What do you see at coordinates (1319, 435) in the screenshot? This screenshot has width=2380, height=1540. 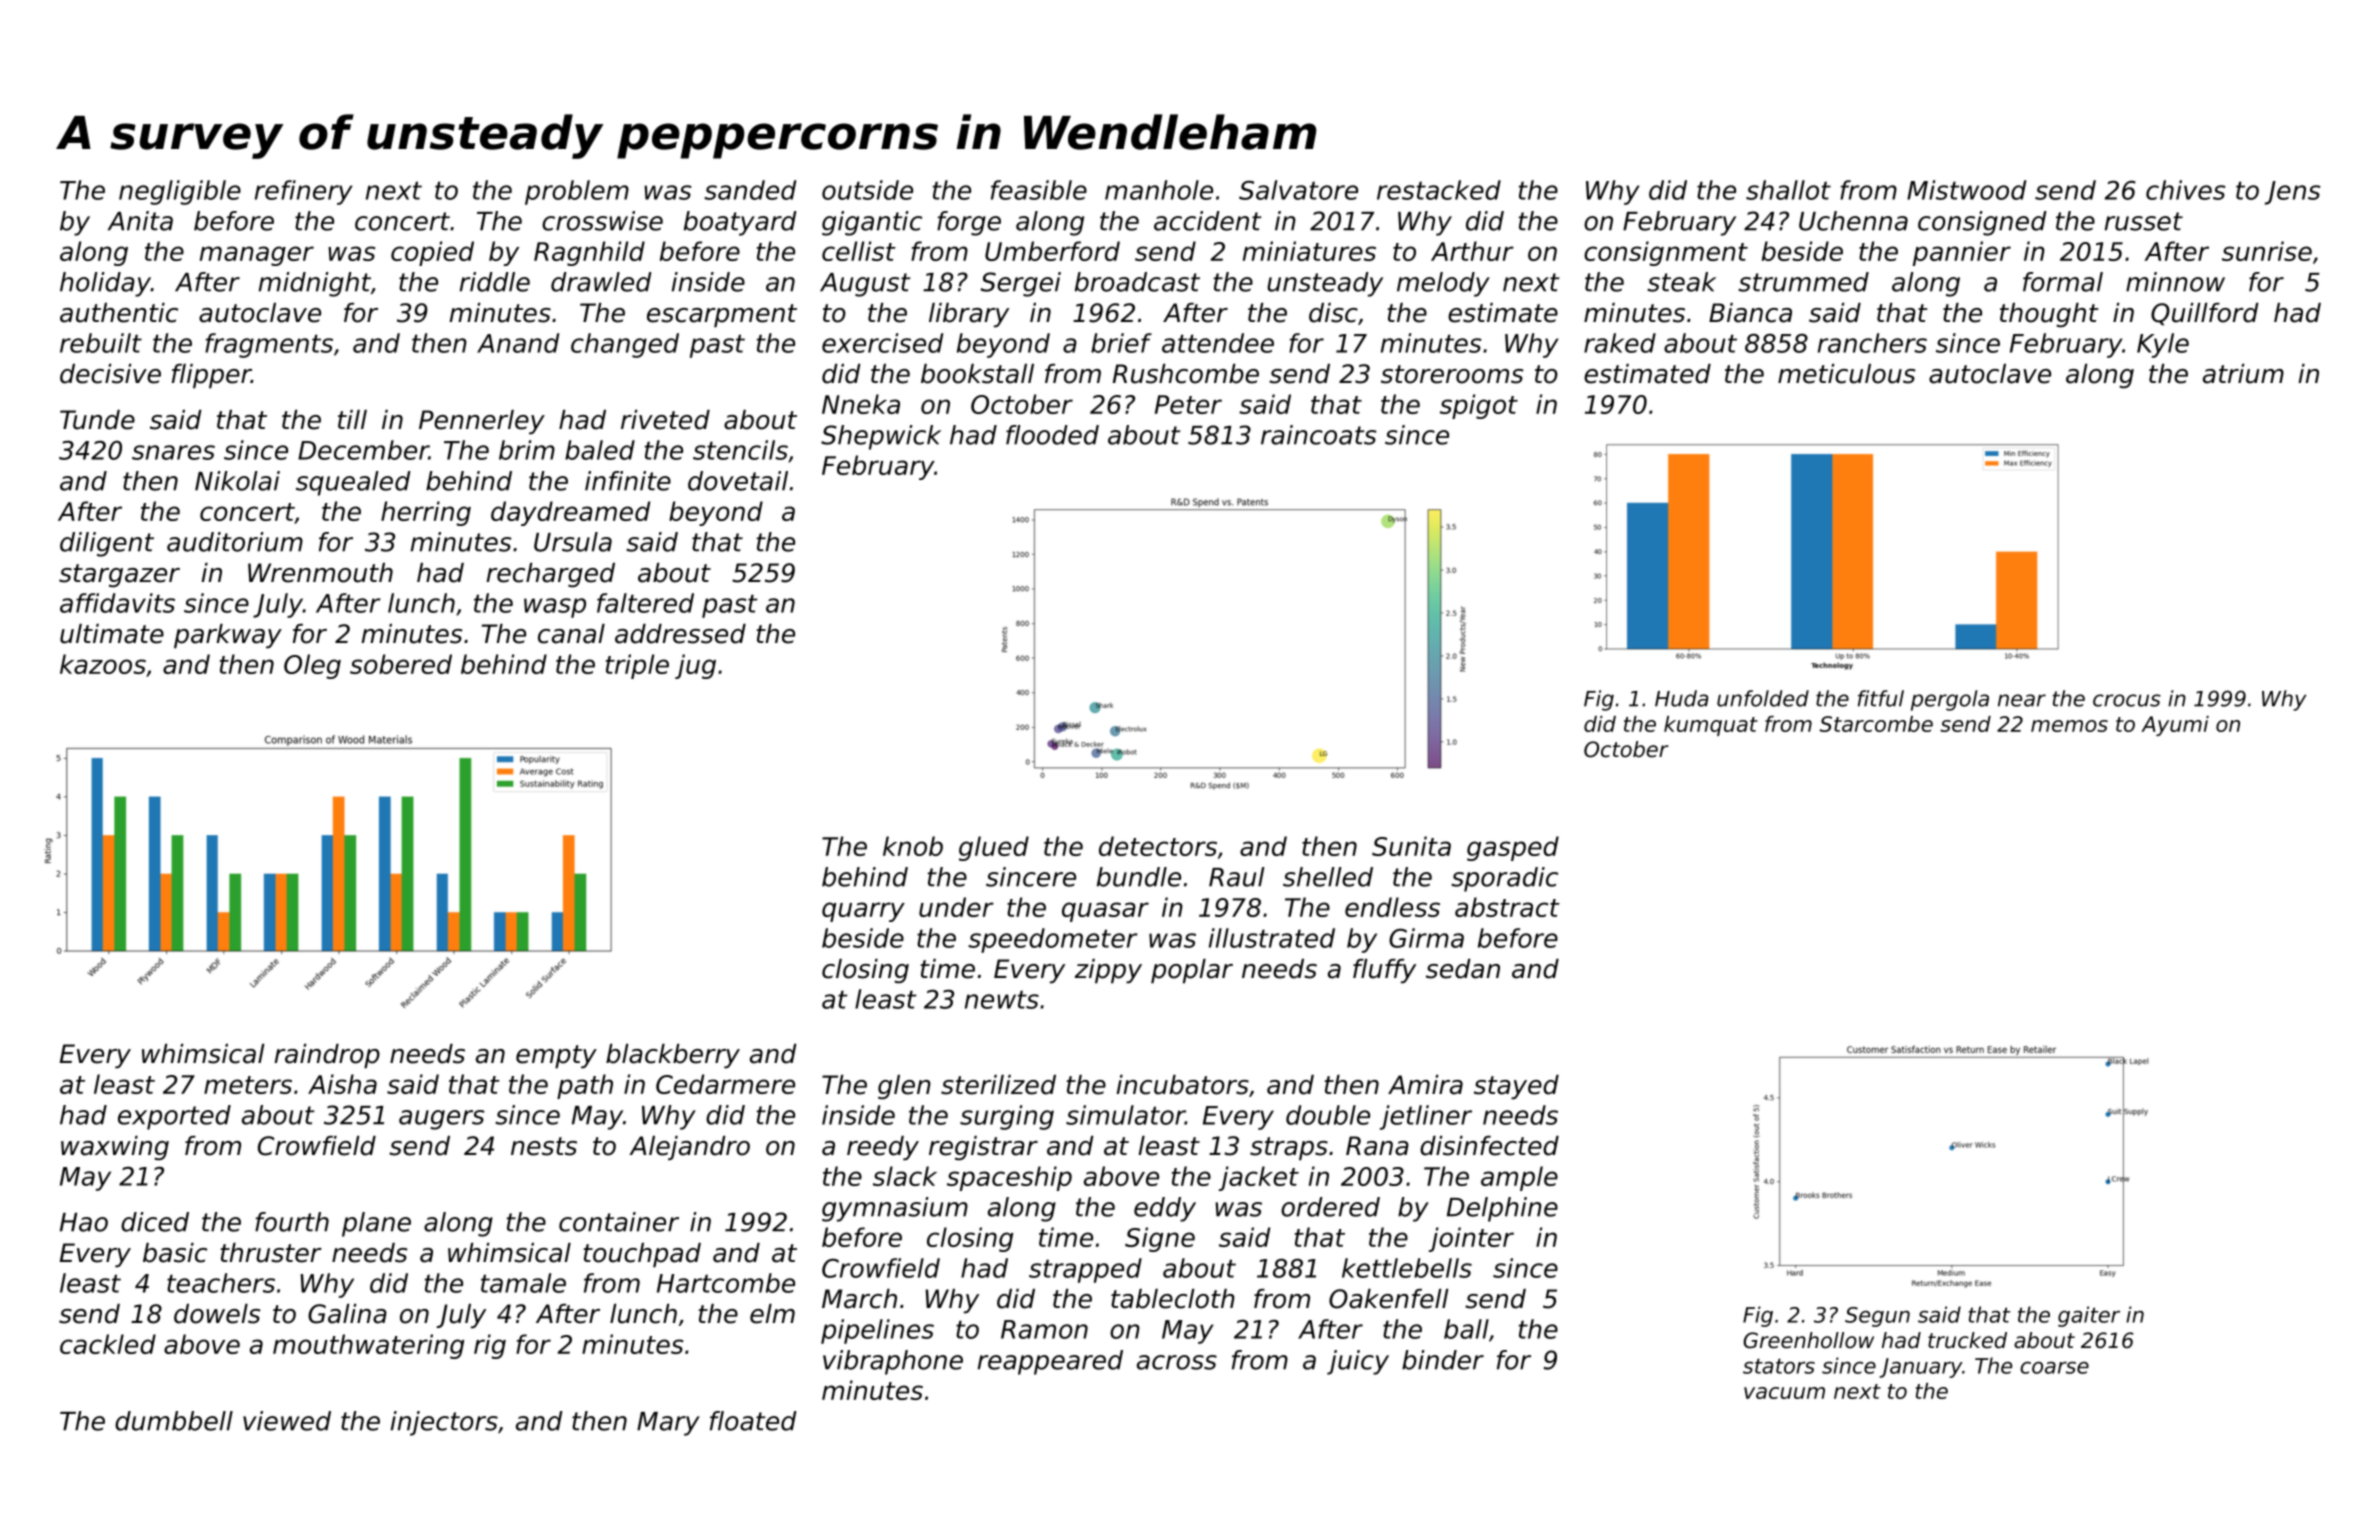 I see `raincoats` at bounding box center [1319, 435].
